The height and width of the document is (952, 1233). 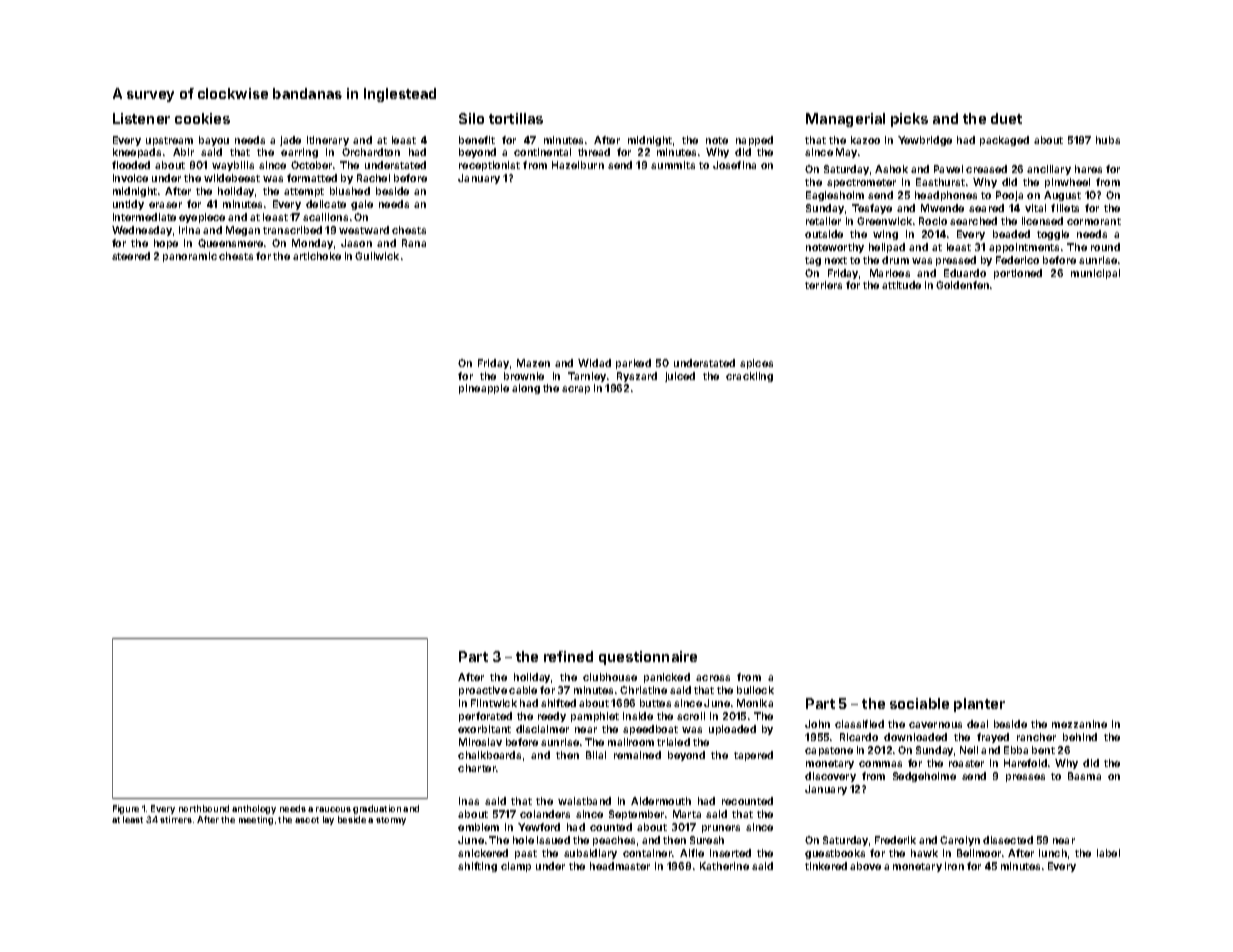 What do you see at coordinates (477, 867) in the document?
I see `shifting` at bounding box center [477, 867].
